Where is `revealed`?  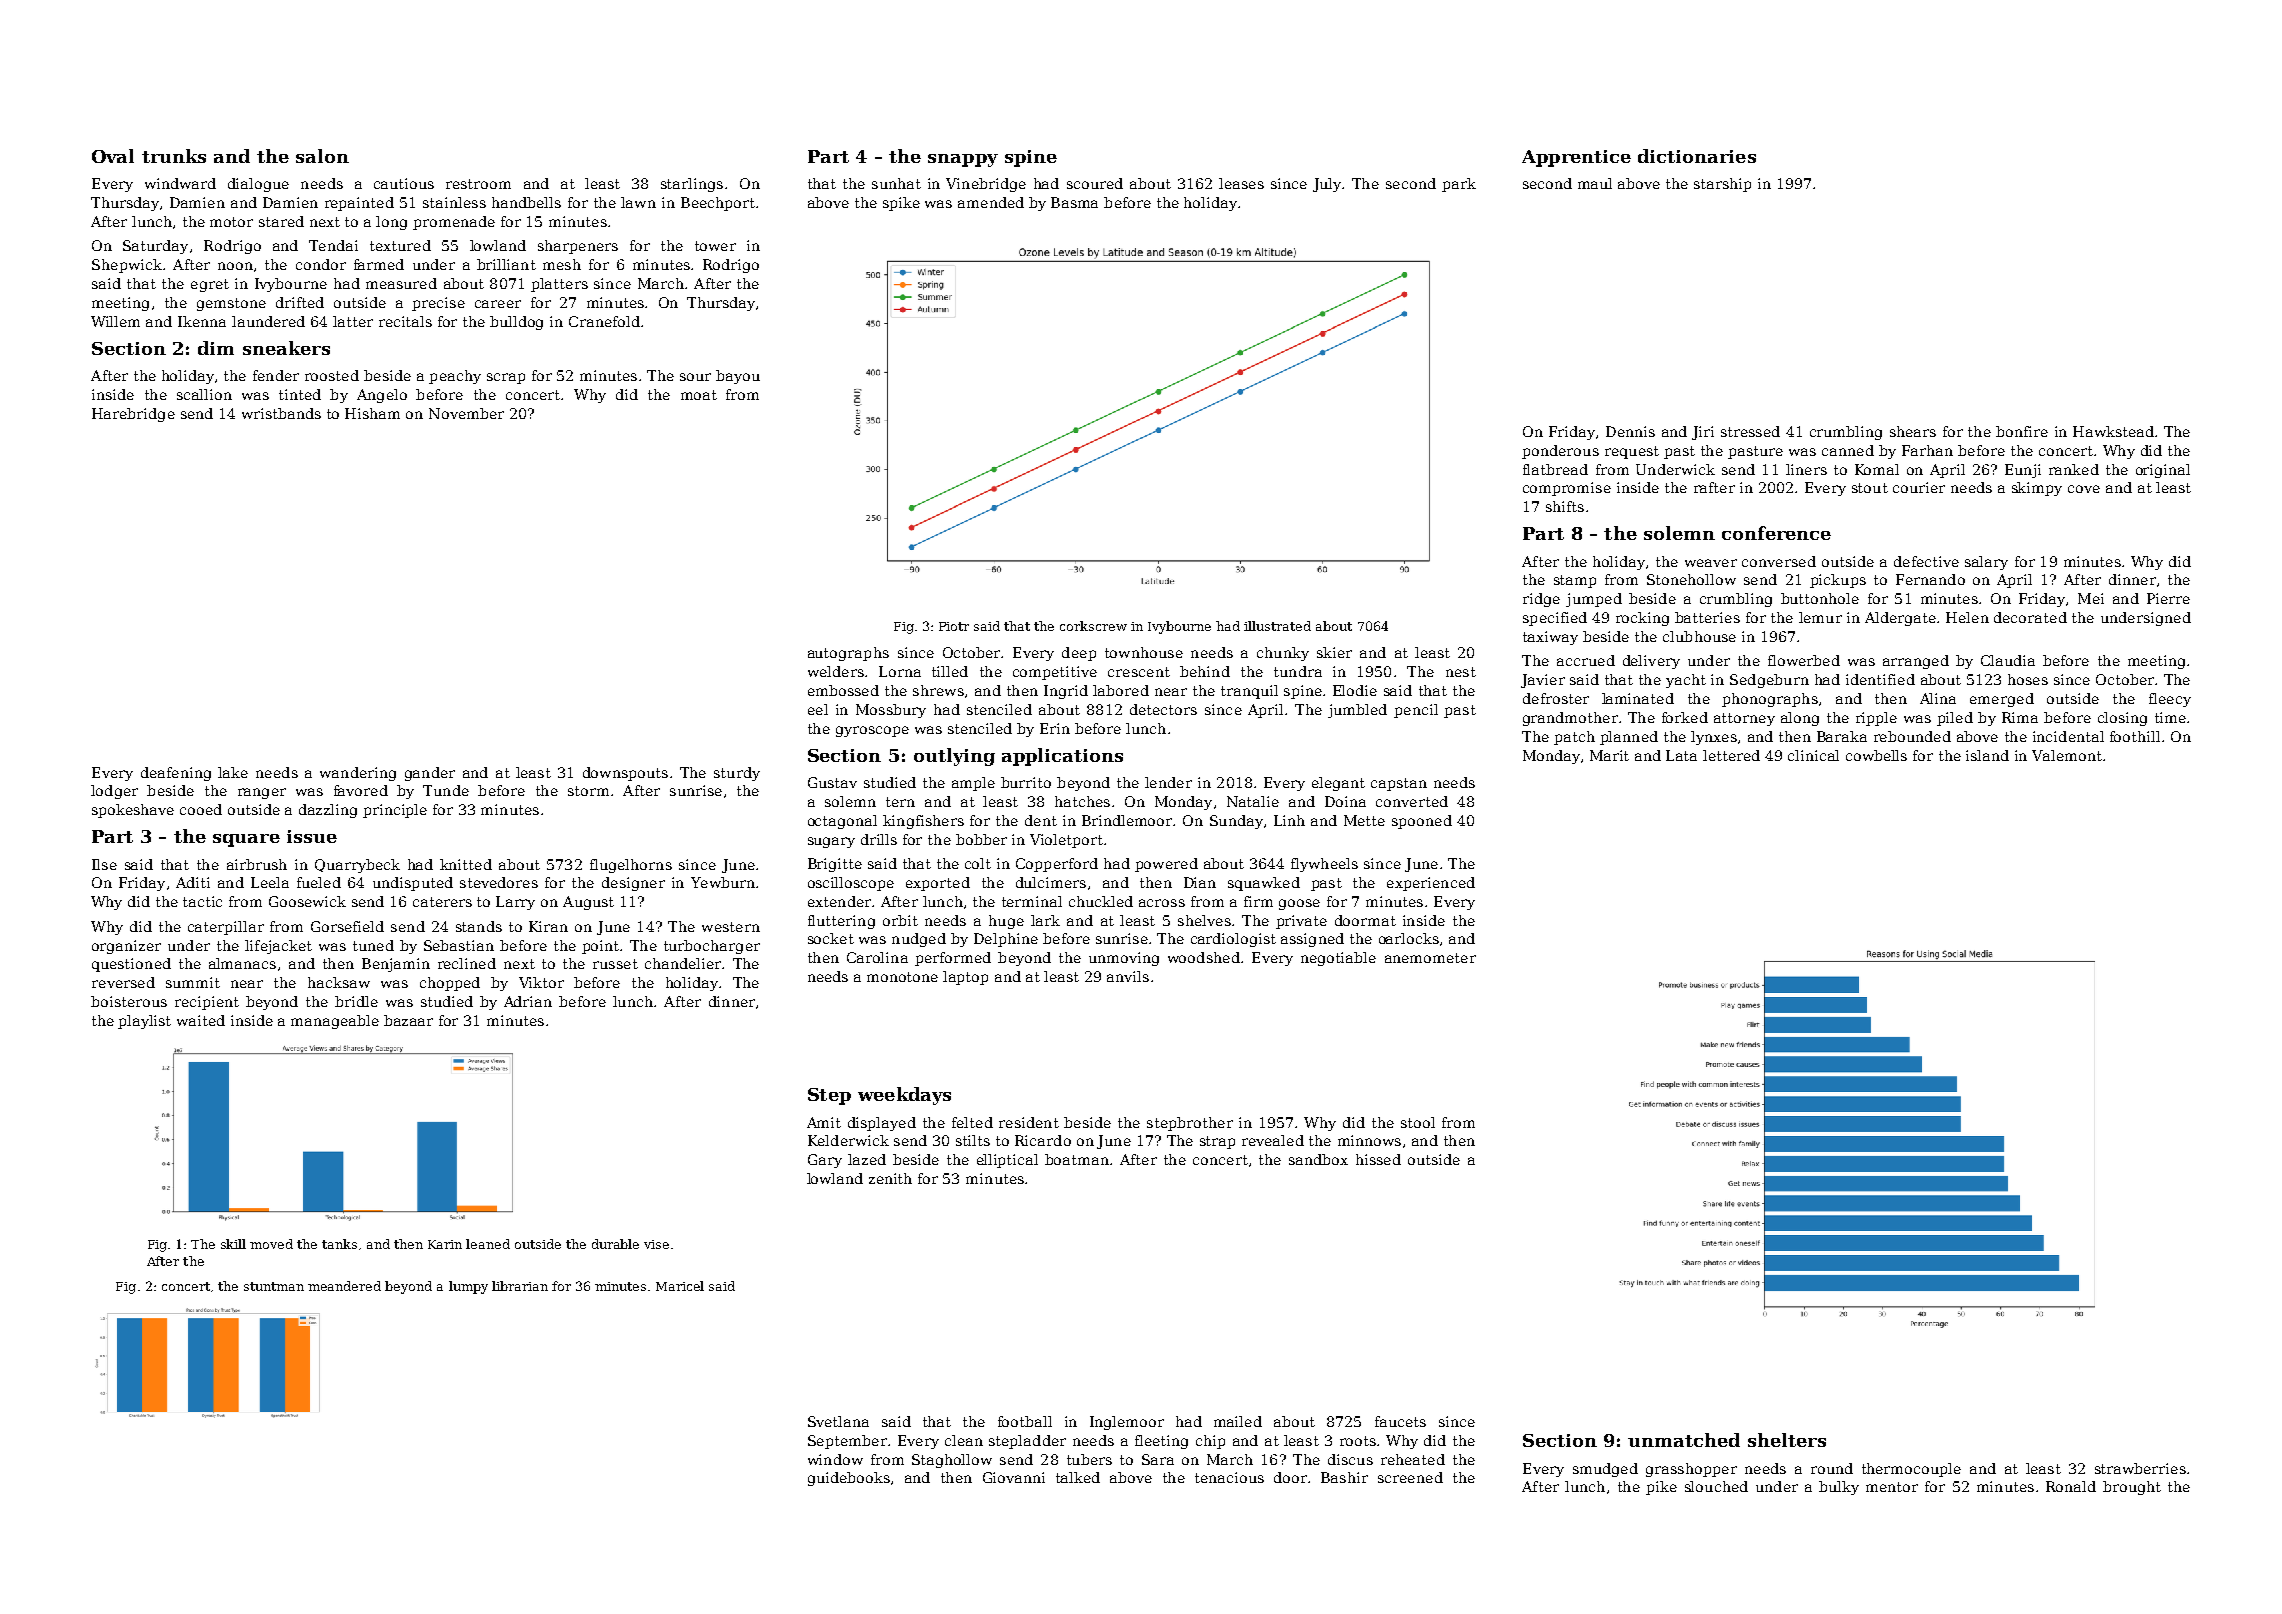 revealed is located at coordinates (1273, 1140).
